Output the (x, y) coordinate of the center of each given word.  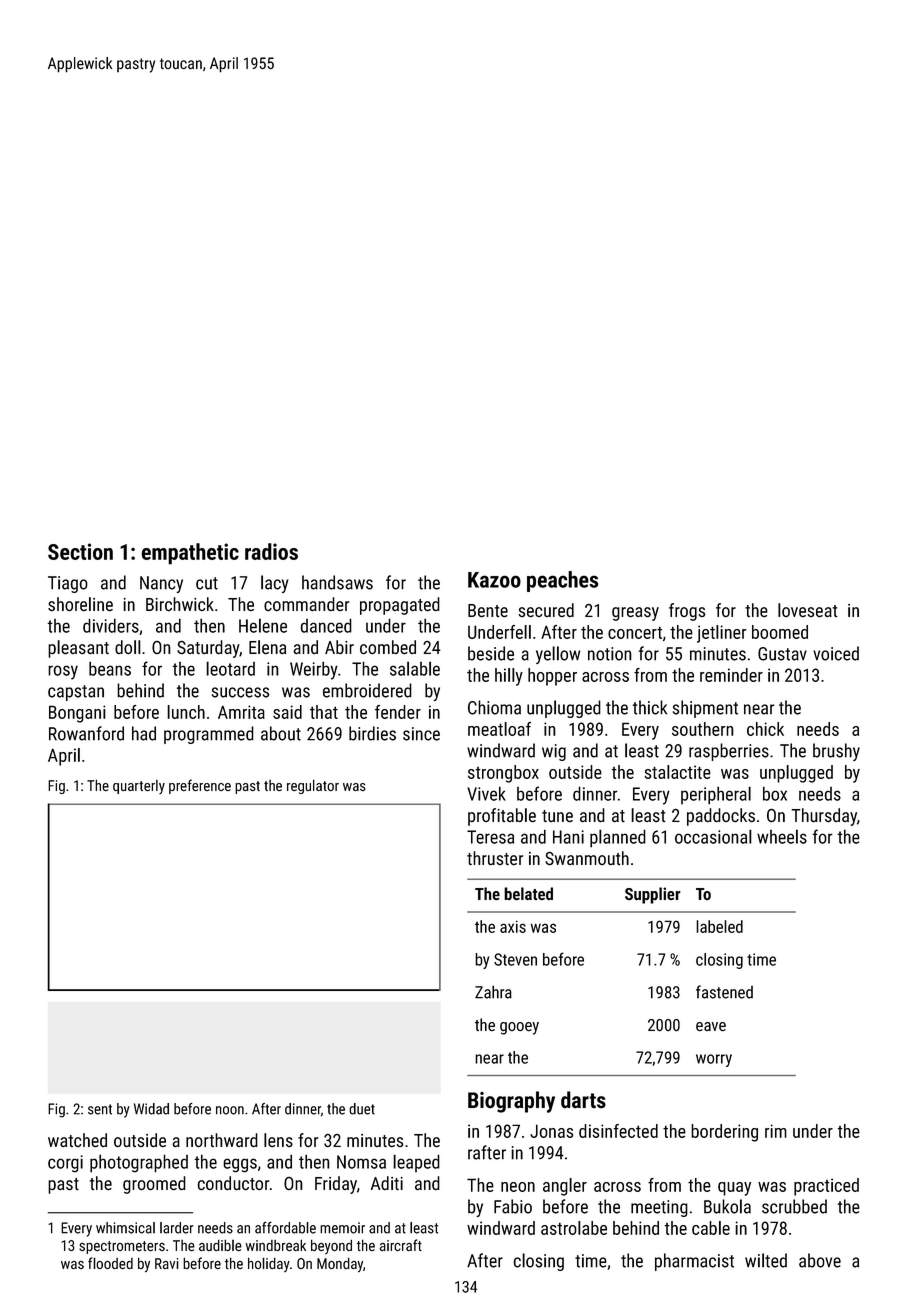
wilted (766, 1260)
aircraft (401, 1245)
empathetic (190, 554)
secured (546, 610)
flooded (110, 1263)
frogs (687, 612)
